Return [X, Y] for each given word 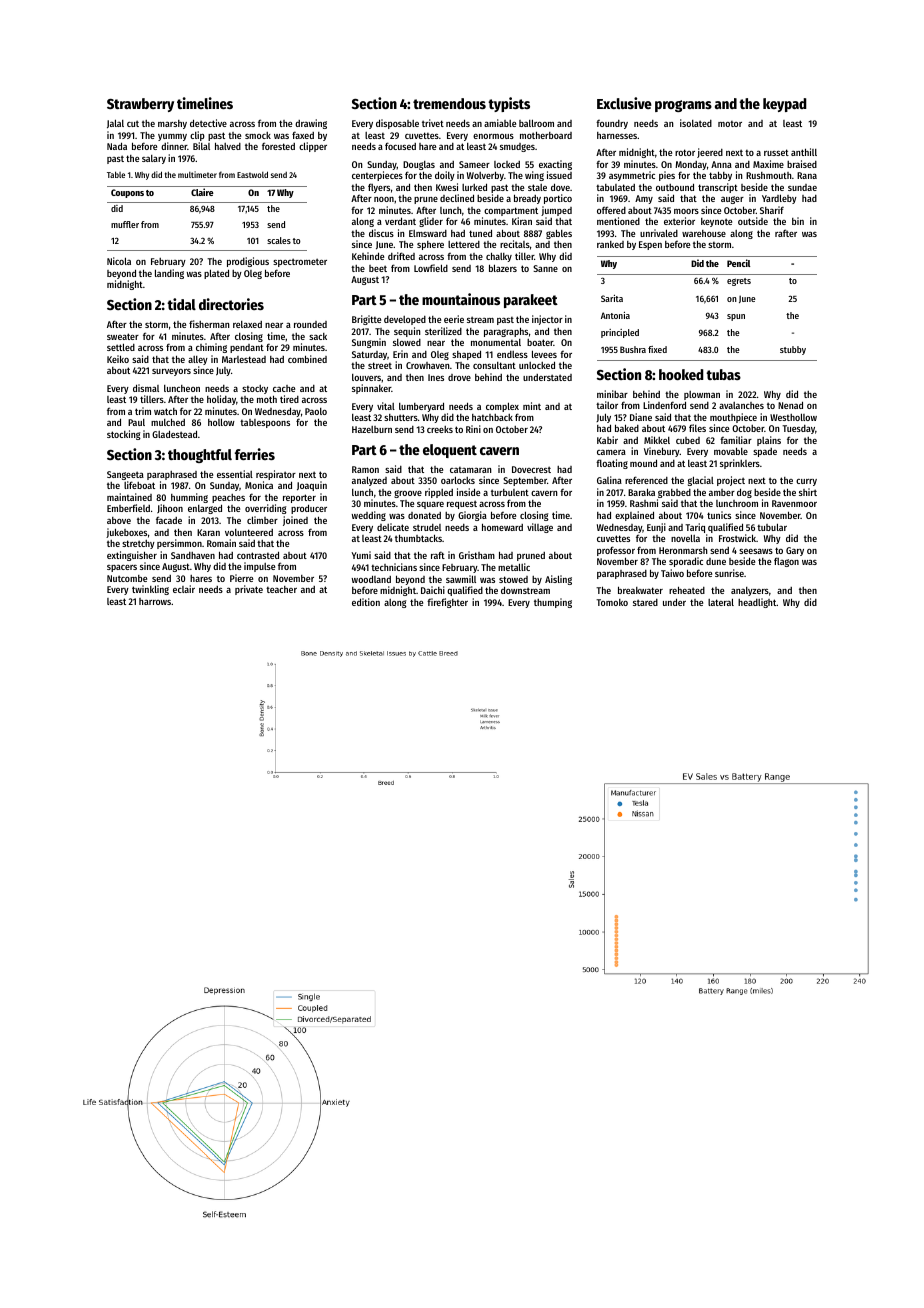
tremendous [449, 103]
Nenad [790, 405]
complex [502, 407]
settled [121, 347]
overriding [266, 509]
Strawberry [140, 105]
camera [611, 452]
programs [683, 106]
